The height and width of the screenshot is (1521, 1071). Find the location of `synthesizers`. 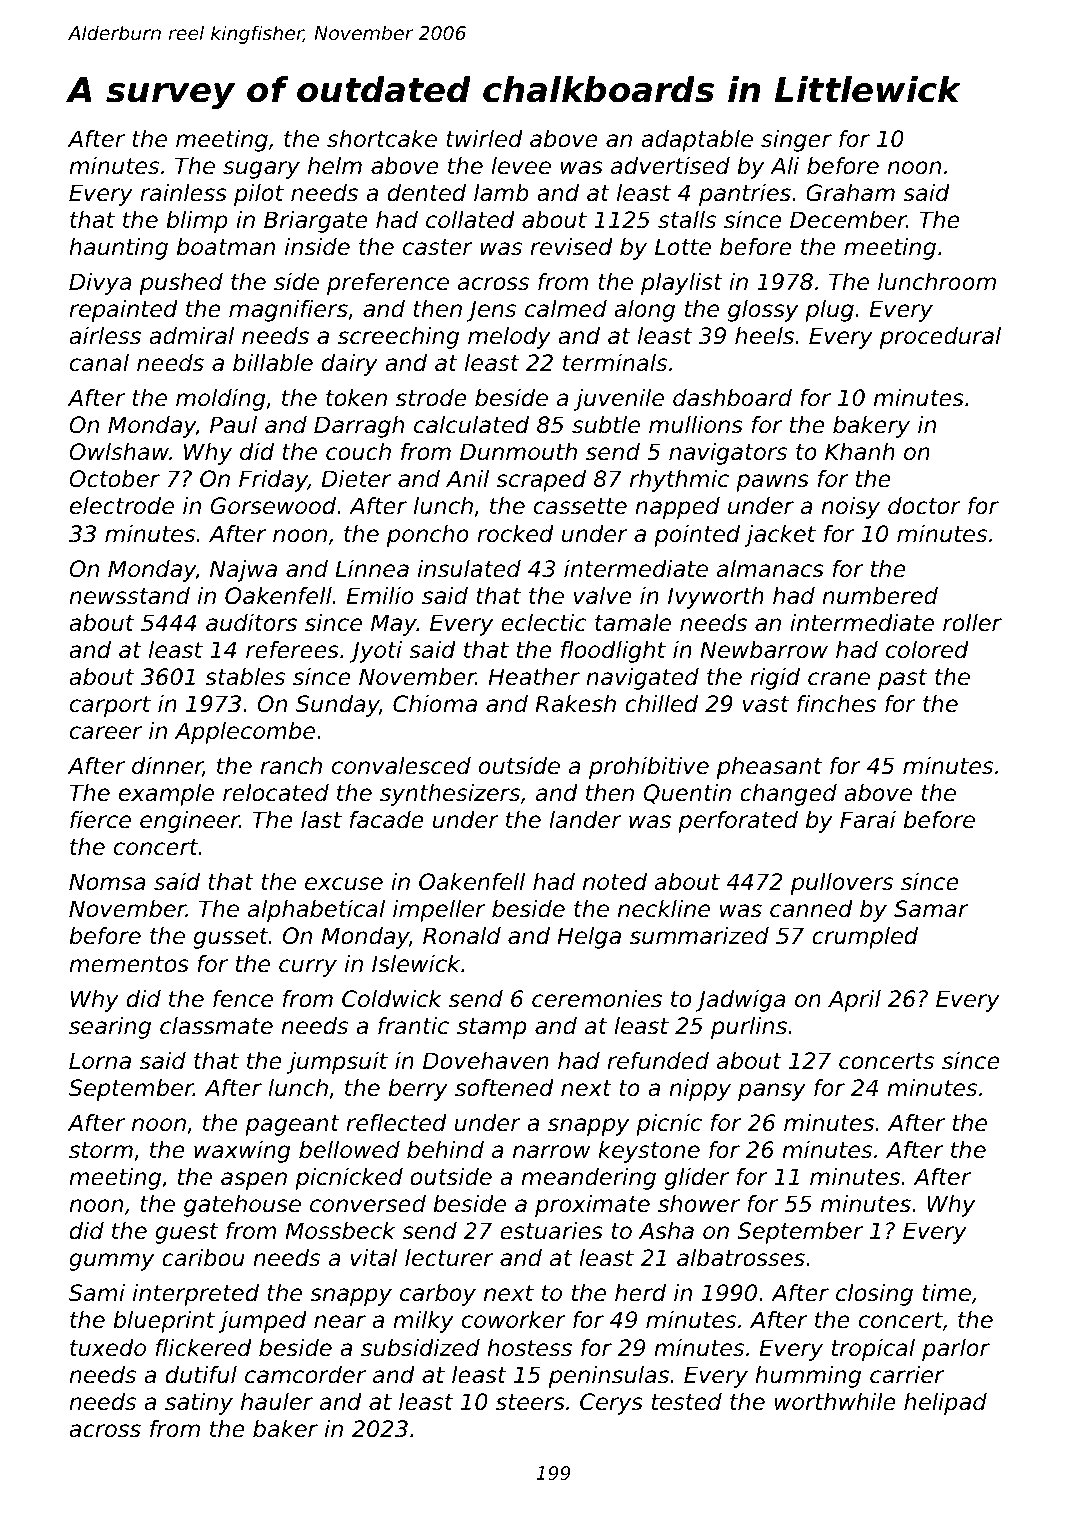

synthesizers is located at coordinates (450, 795).
